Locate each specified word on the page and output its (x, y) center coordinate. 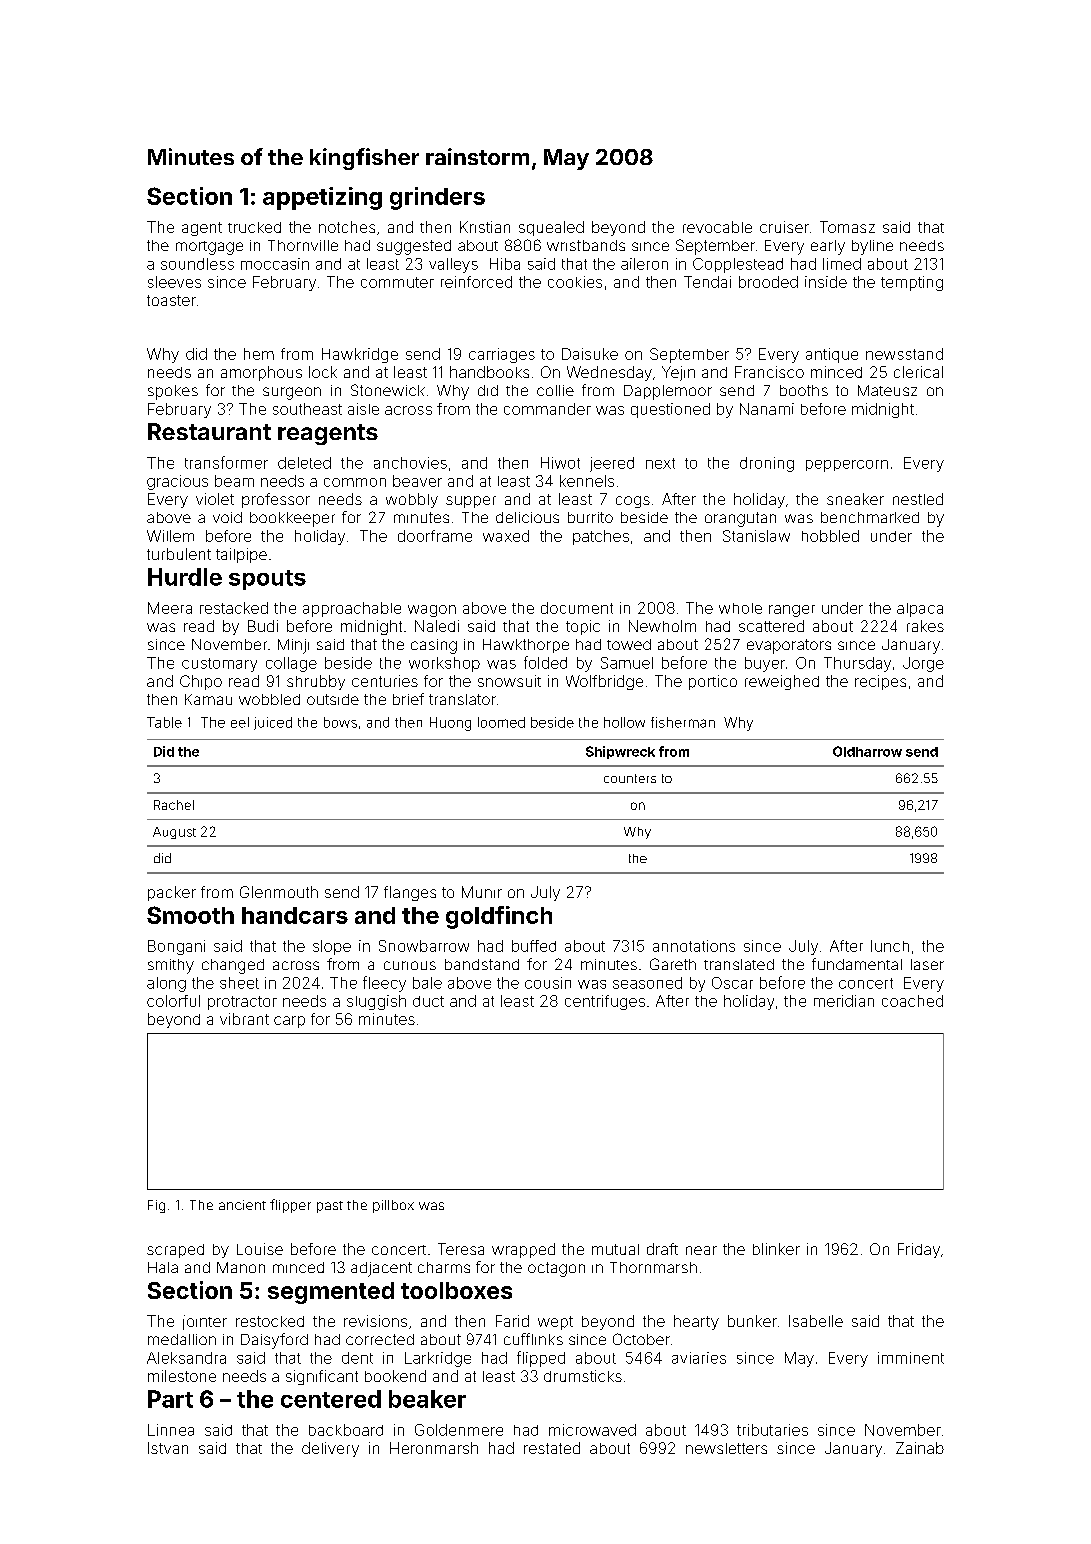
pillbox (393, 1206)
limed (842, 264)
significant (322, 1377)
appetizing (322, 198)
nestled (918, 499)
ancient (242, 1205)
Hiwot (560, 463)
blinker (776, 1249)
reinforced (476, 282)
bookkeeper (292, 519)
